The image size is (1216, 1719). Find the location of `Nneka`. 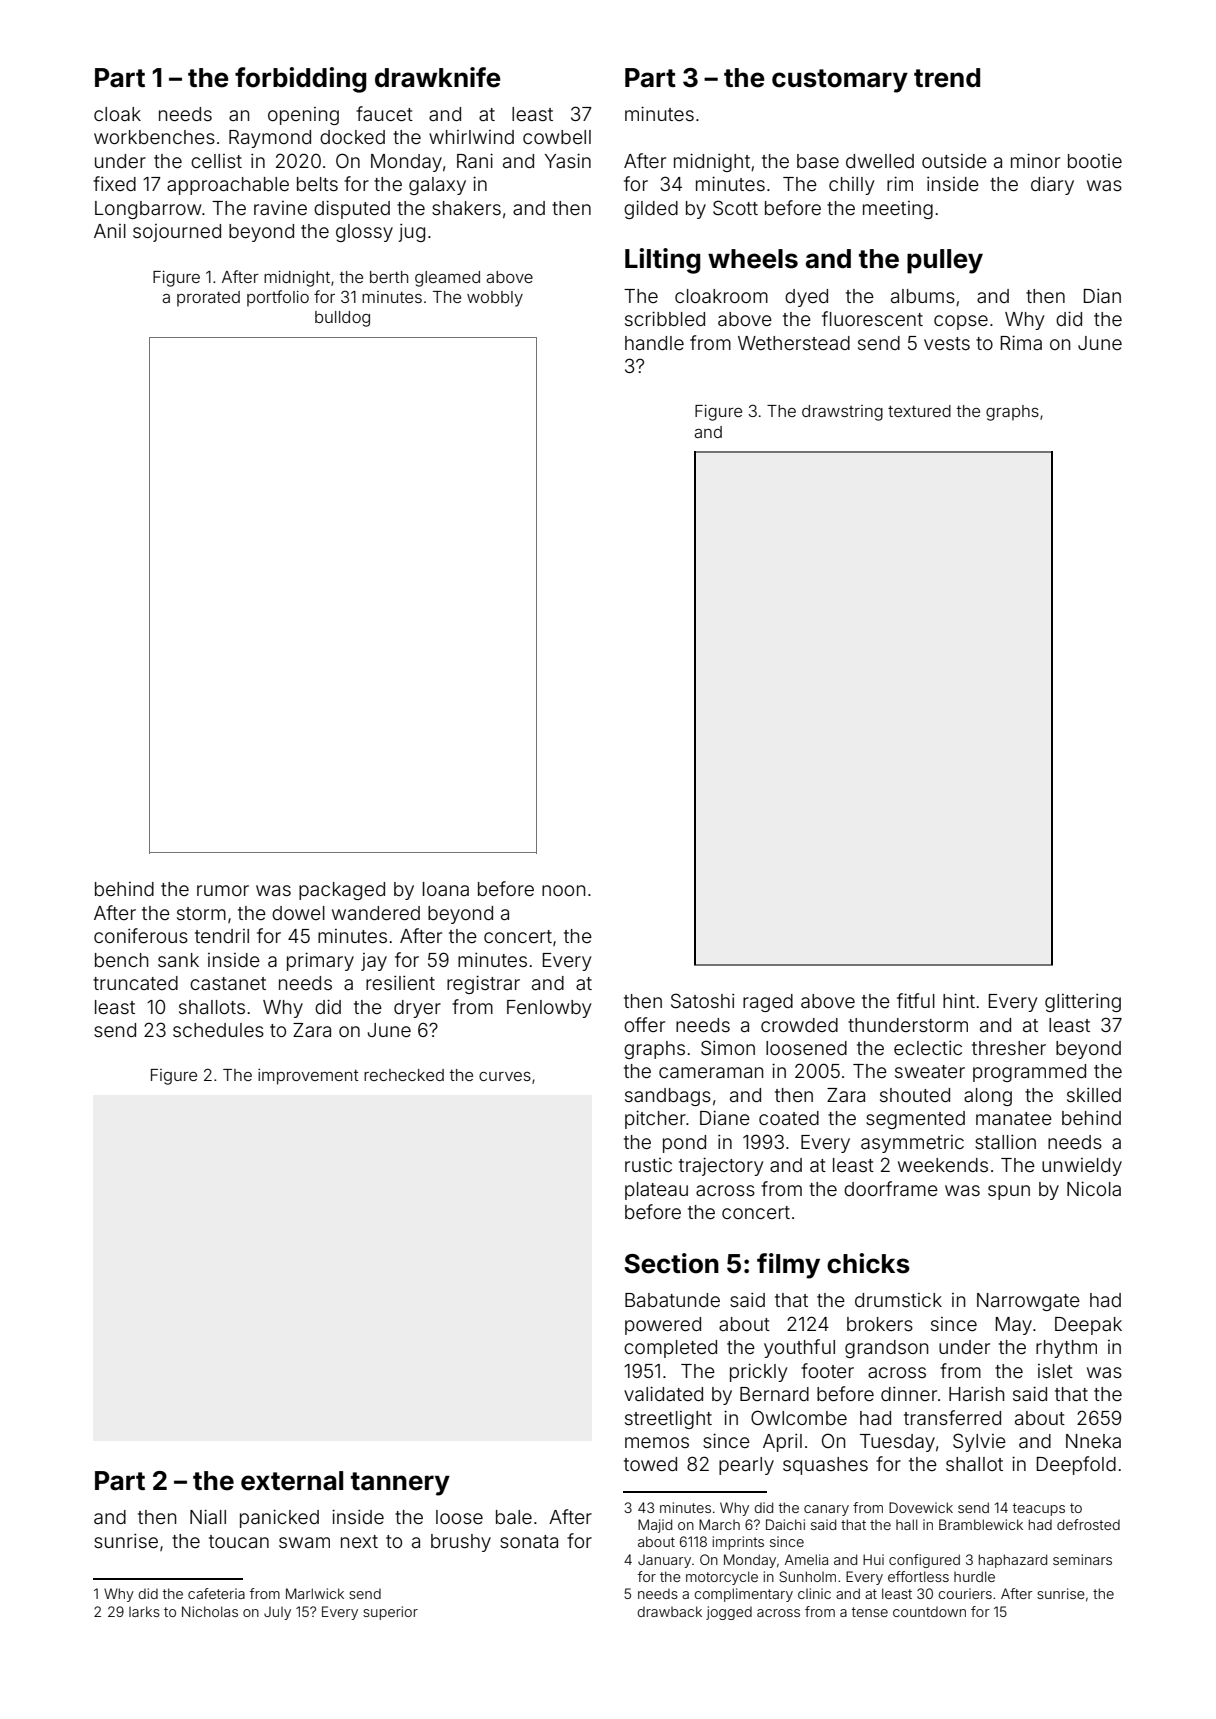

Nneka is located at coordinates (1093, 1441).
